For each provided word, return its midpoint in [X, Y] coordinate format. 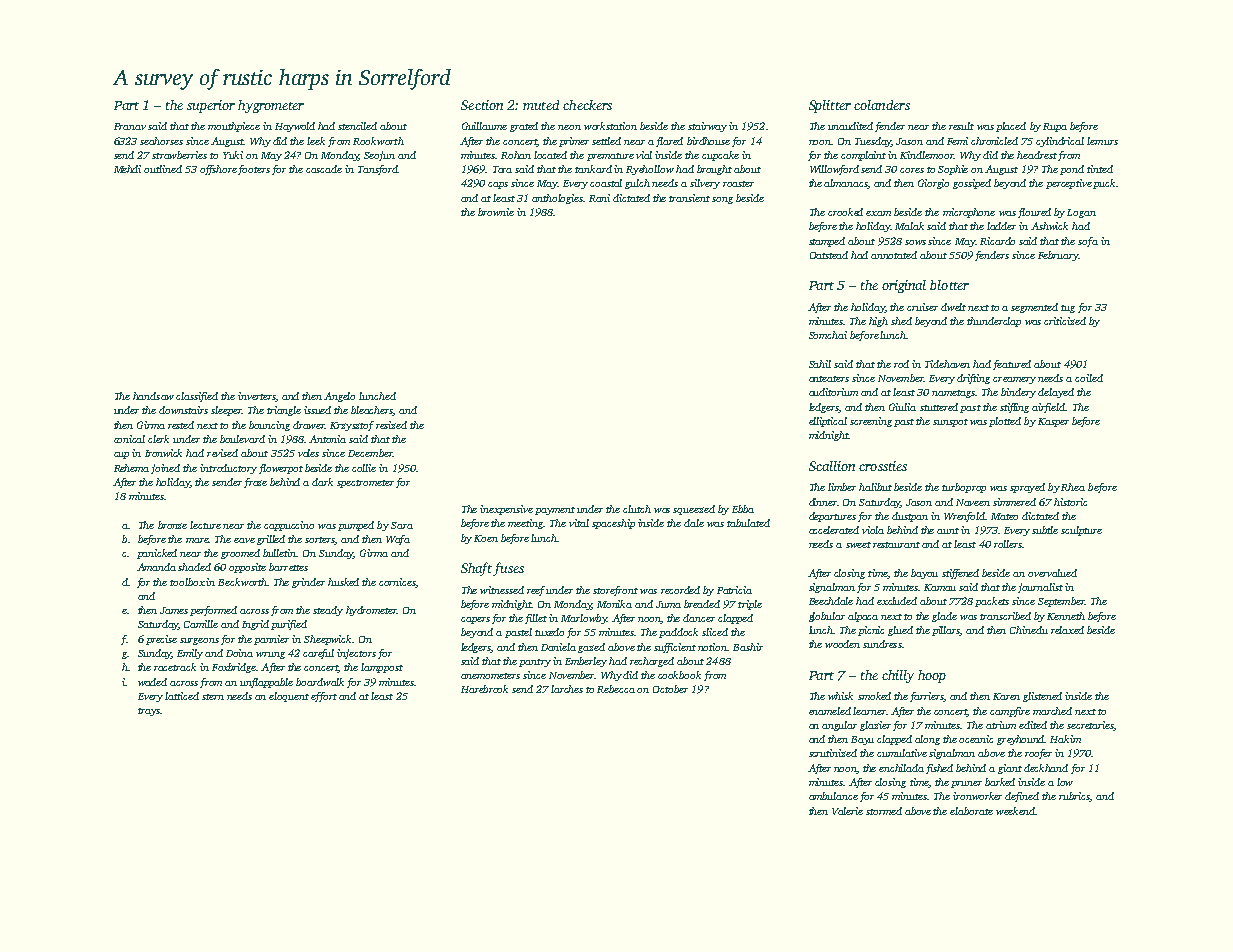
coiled [1089, 378]
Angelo [339, 397]
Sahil [820, 364]
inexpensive [506, 510]
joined [165, 469]
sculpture [1081, 531]
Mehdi [127, 169]
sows [915, 242]
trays [149, 712]
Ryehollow [650, 170]
